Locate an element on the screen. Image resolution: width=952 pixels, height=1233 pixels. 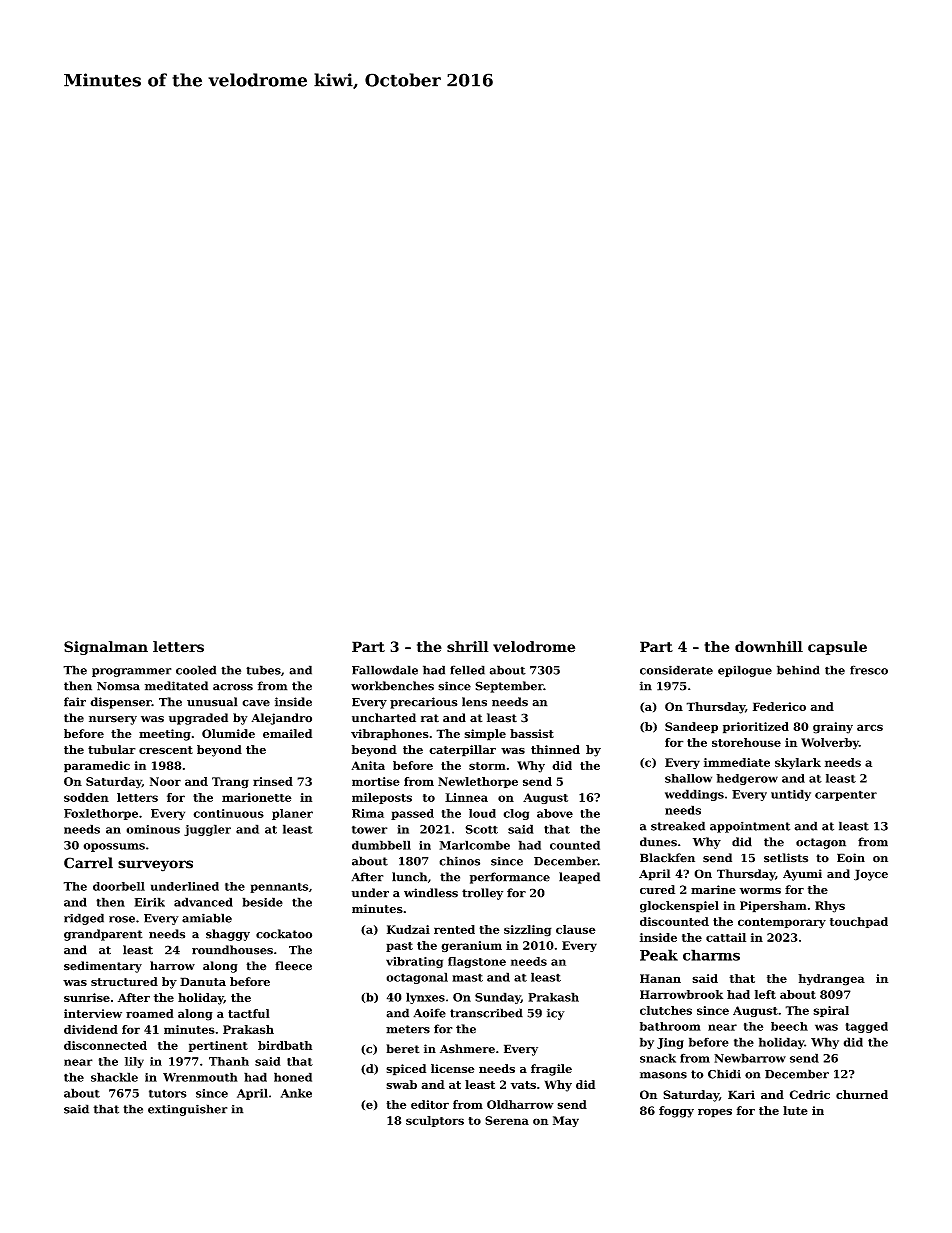
Blackfen is located at coordinates (667, 858).
